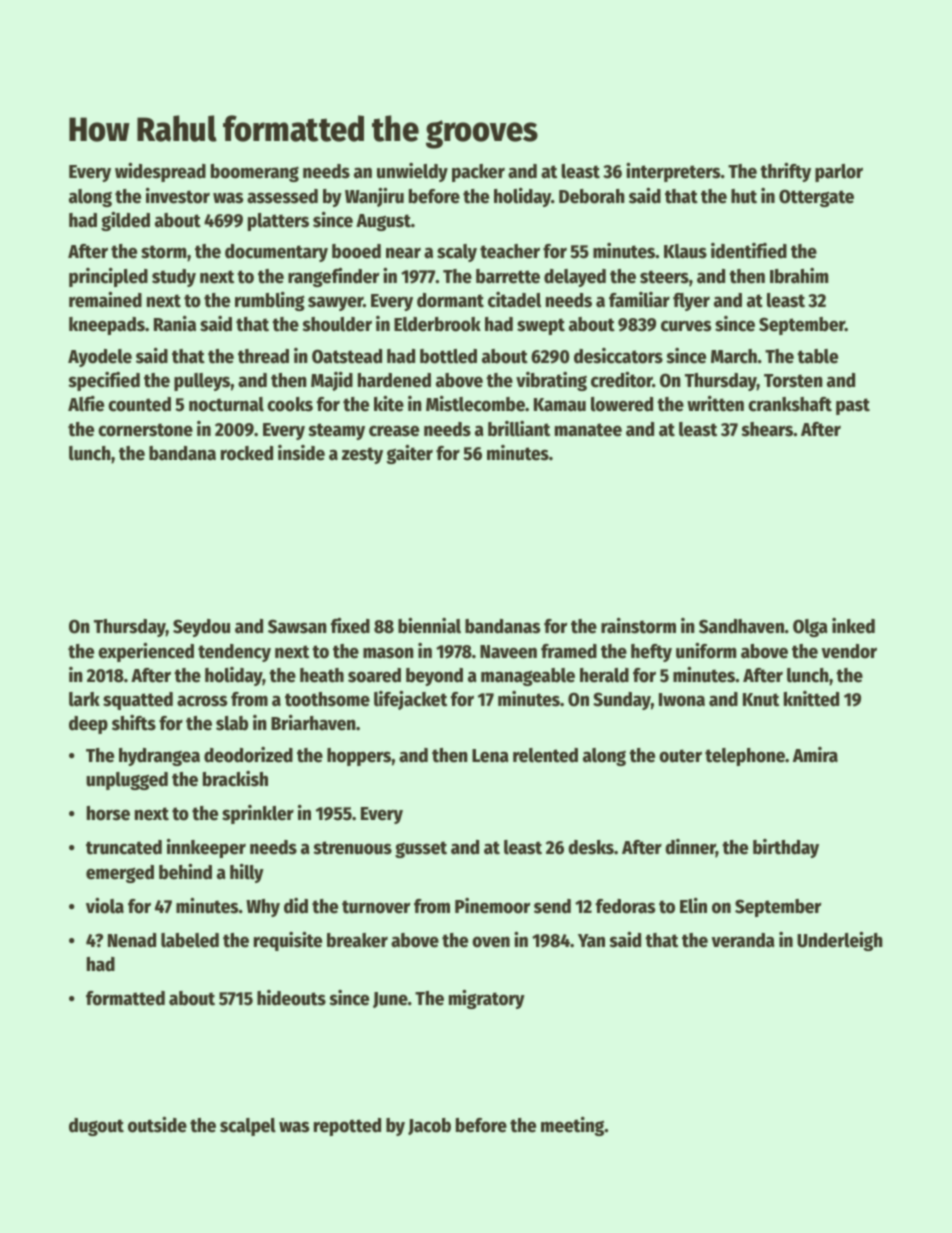 The image size is (952, 1233). I want to click on experienced, so click(146, 652).
